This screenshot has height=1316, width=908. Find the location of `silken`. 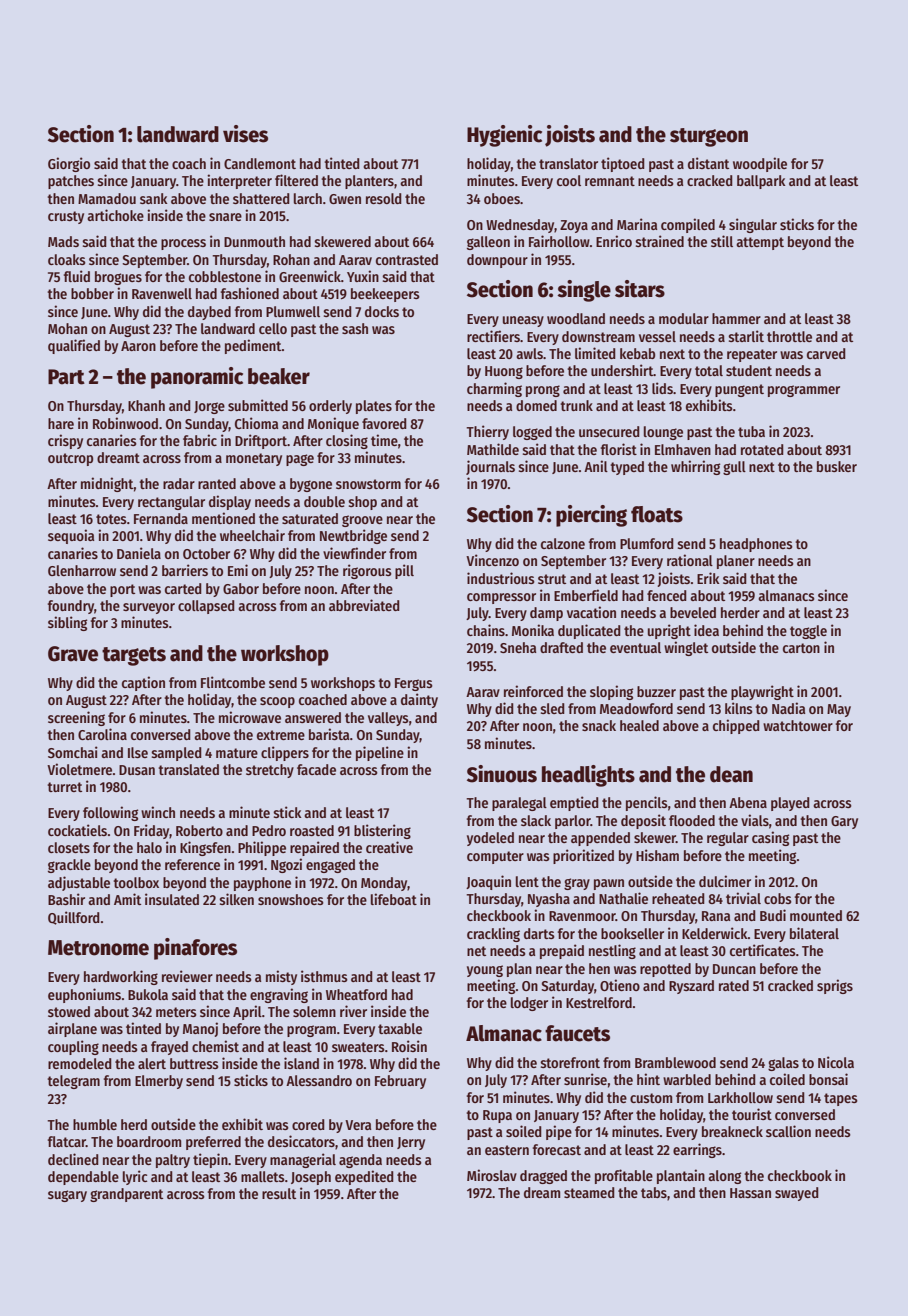

silken is located at coordinates (236, 899).
